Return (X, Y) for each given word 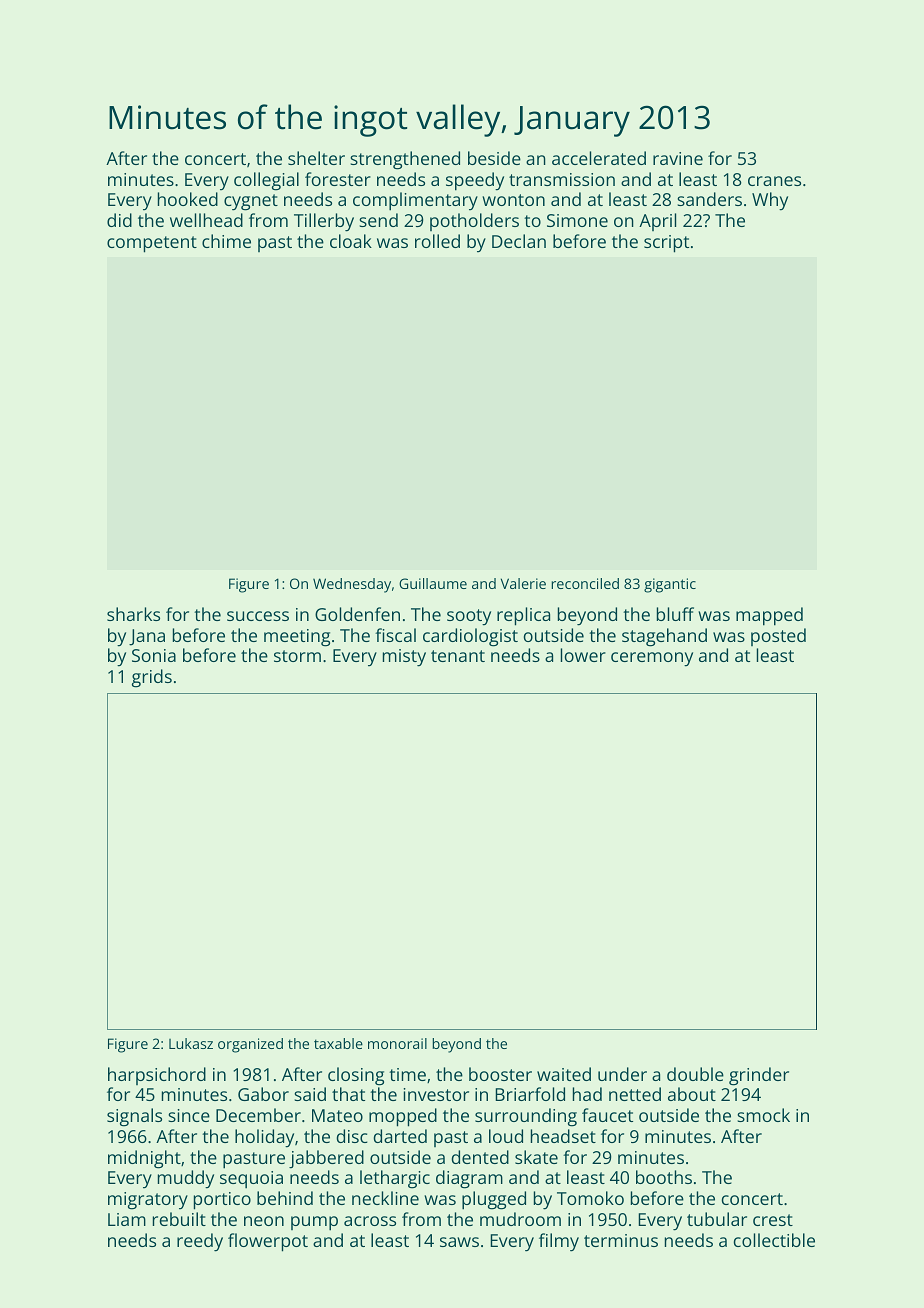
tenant (458, 656)
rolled (437, 241)
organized (250, 1045)
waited (564, 1074)
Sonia (154, 655)
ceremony (652, 659)
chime (226, 241)
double (695, 1074)
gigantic (670, 585)
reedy (200, 1242)
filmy (559, 1242)
